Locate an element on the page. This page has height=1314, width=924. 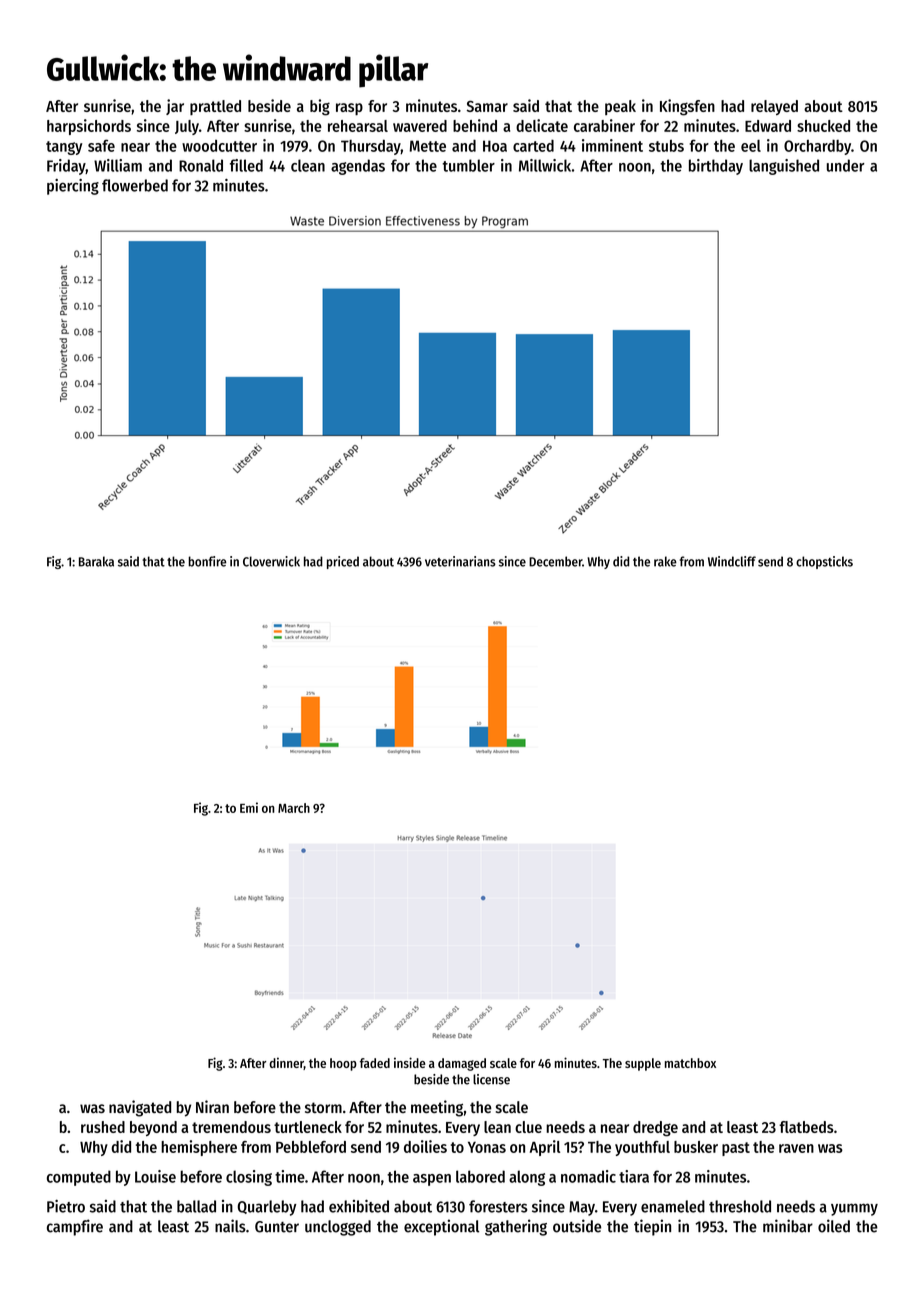
hoop is located at coordinates (343, 1064).
